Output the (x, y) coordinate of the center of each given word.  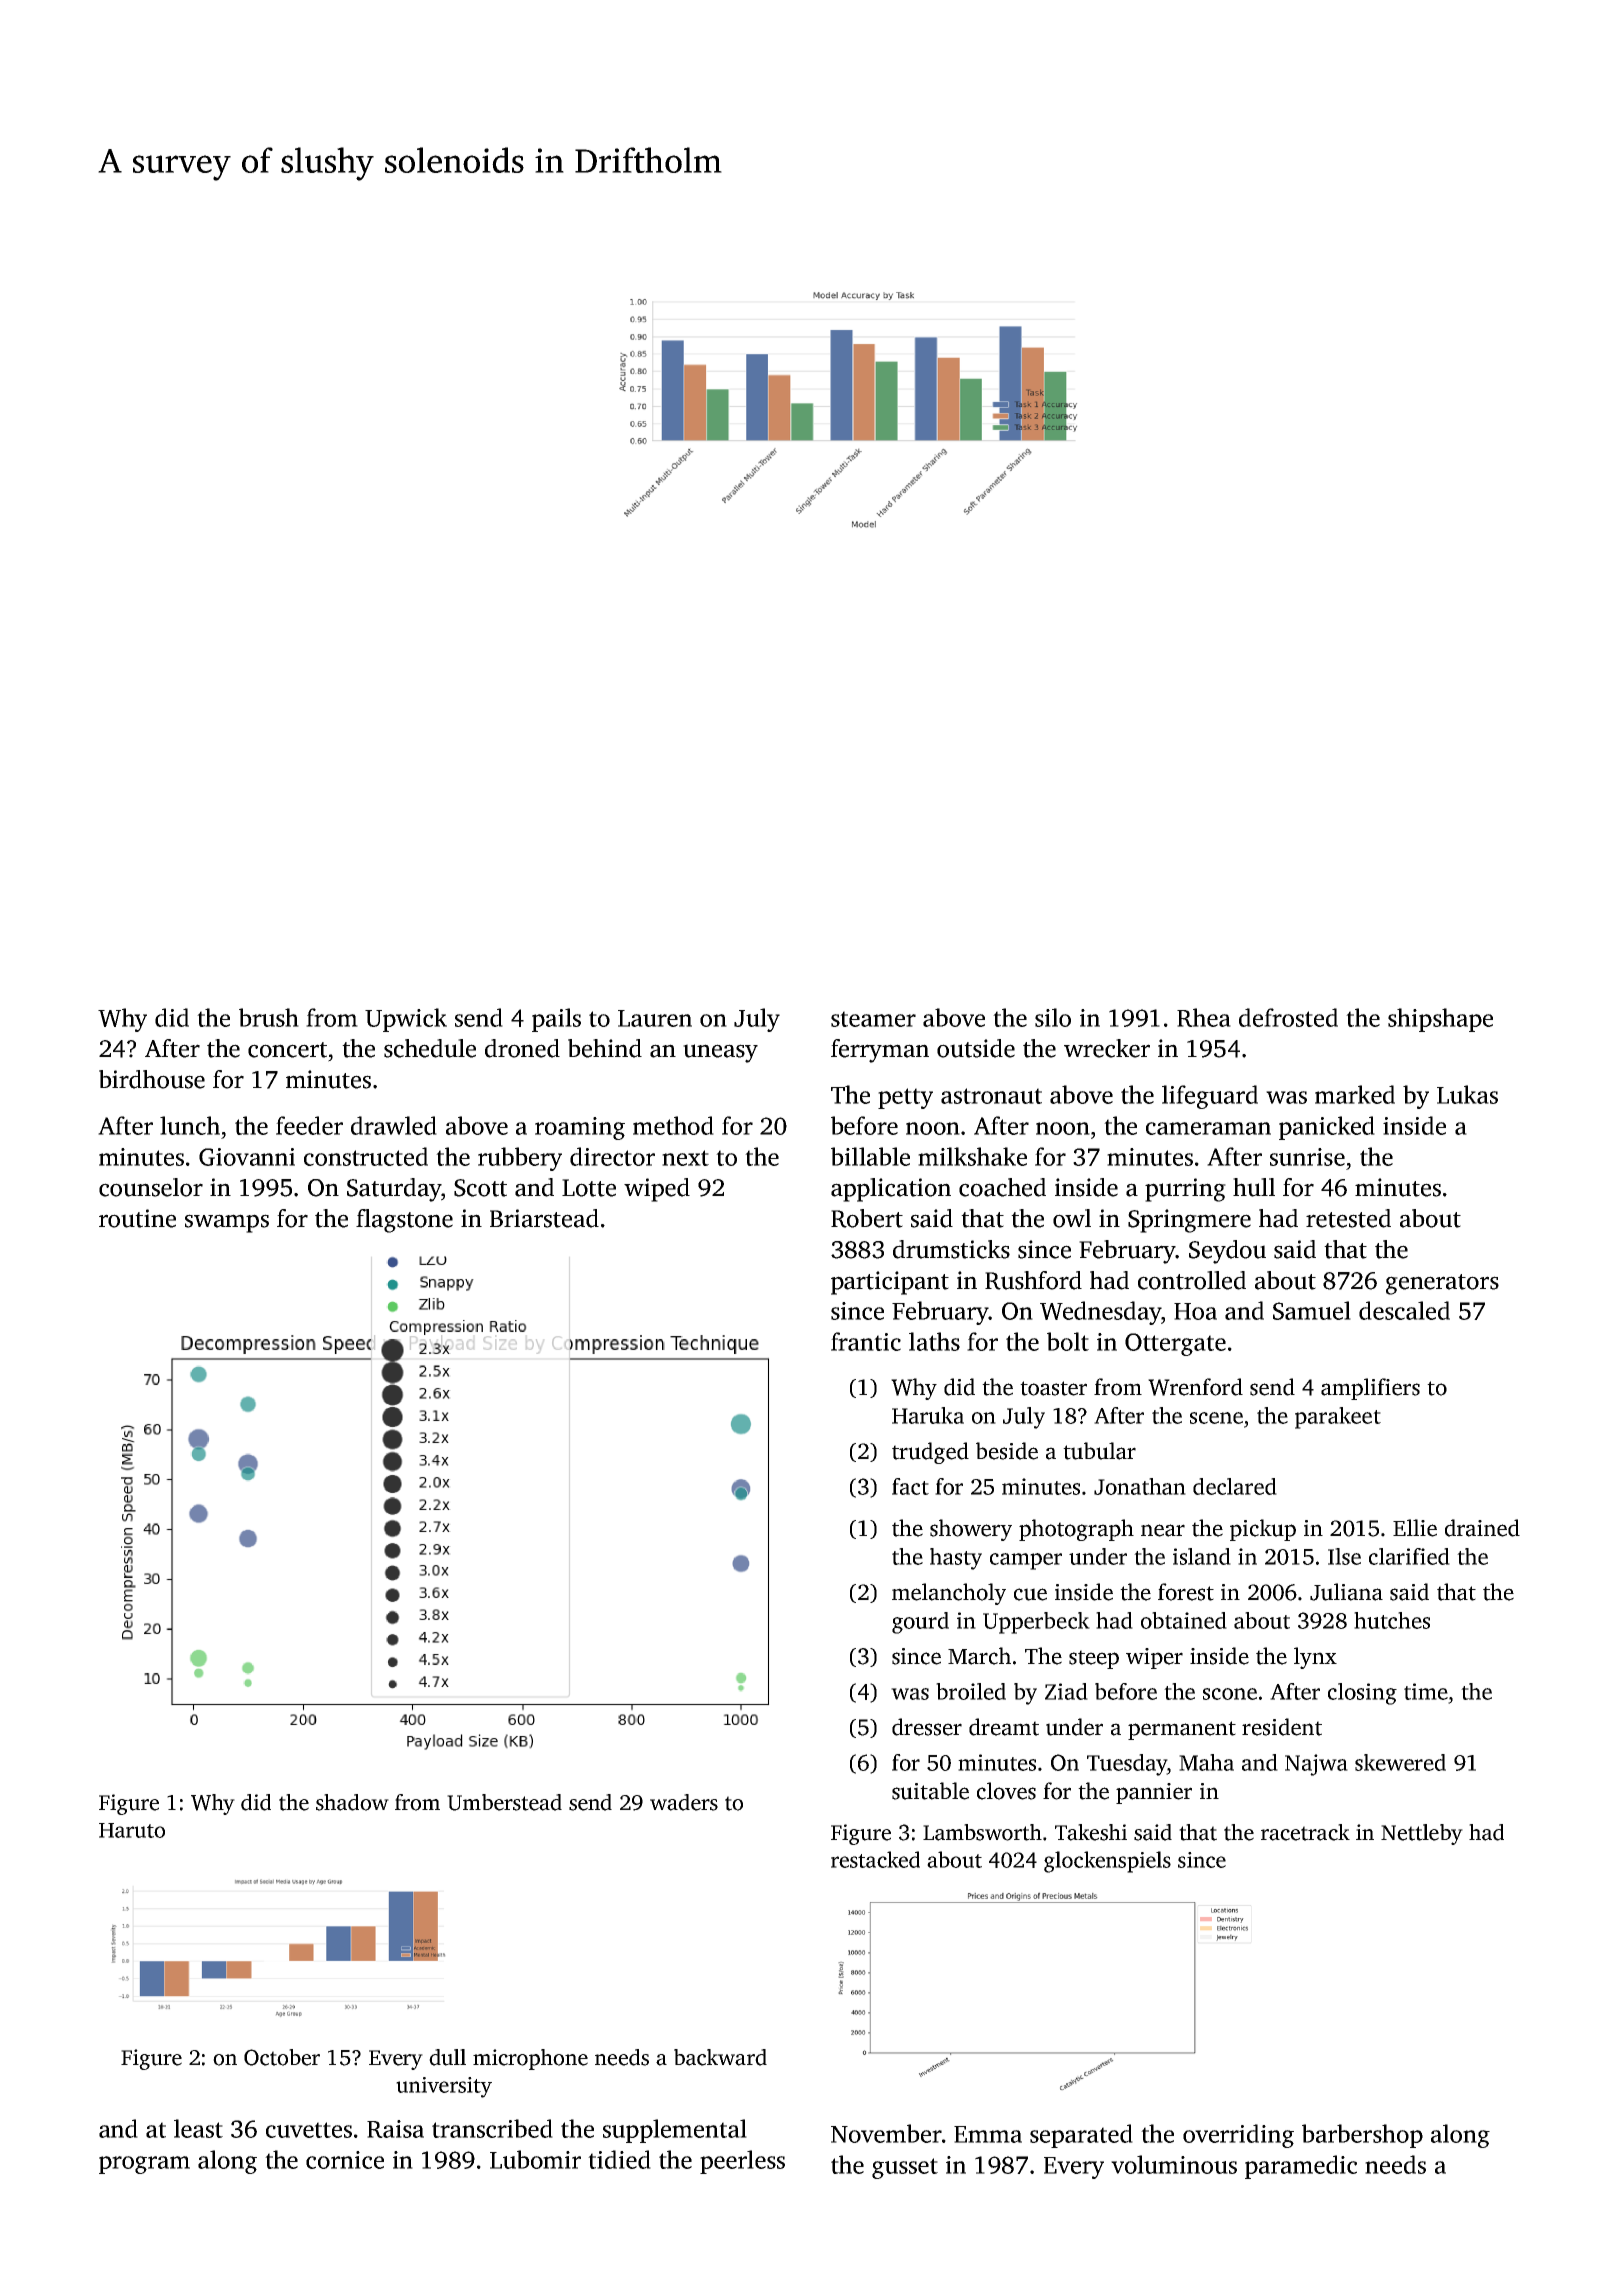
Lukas (1467, 1094)
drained (1482, 1528)
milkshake (972, 1156)
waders (684, 1802)
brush (269, 1017)
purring (1185, 1190)
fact (910, 1486)
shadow (352, 1802)
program (144, 2165)
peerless (742, 2162)
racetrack (1305, 1832)
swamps (227, 1223)
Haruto (132, 1830)
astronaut (991, 1096)
